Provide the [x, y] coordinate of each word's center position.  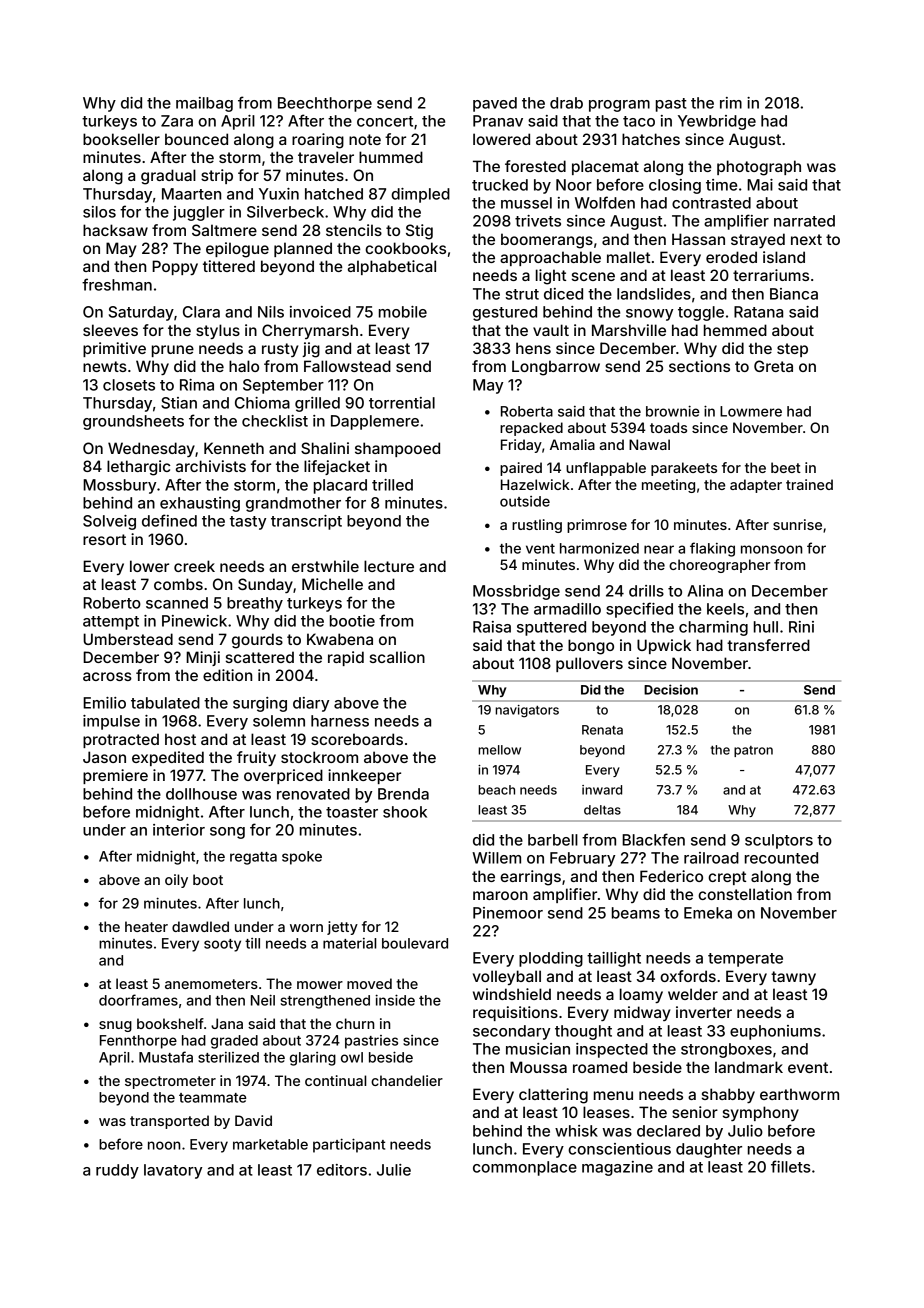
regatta [253, 858]
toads [668, 427]
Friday [521, 446]
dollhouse [201, 794]
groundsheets [133, 422]
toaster [352, 812]
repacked [531, 429]
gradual [168, 177]
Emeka [708, 913]
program [619, 106]
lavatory [173, 1171]
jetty [342, 928]
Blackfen [653, 839]
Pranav [498, 121]
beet [786, 467]
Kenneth [234, 448]
